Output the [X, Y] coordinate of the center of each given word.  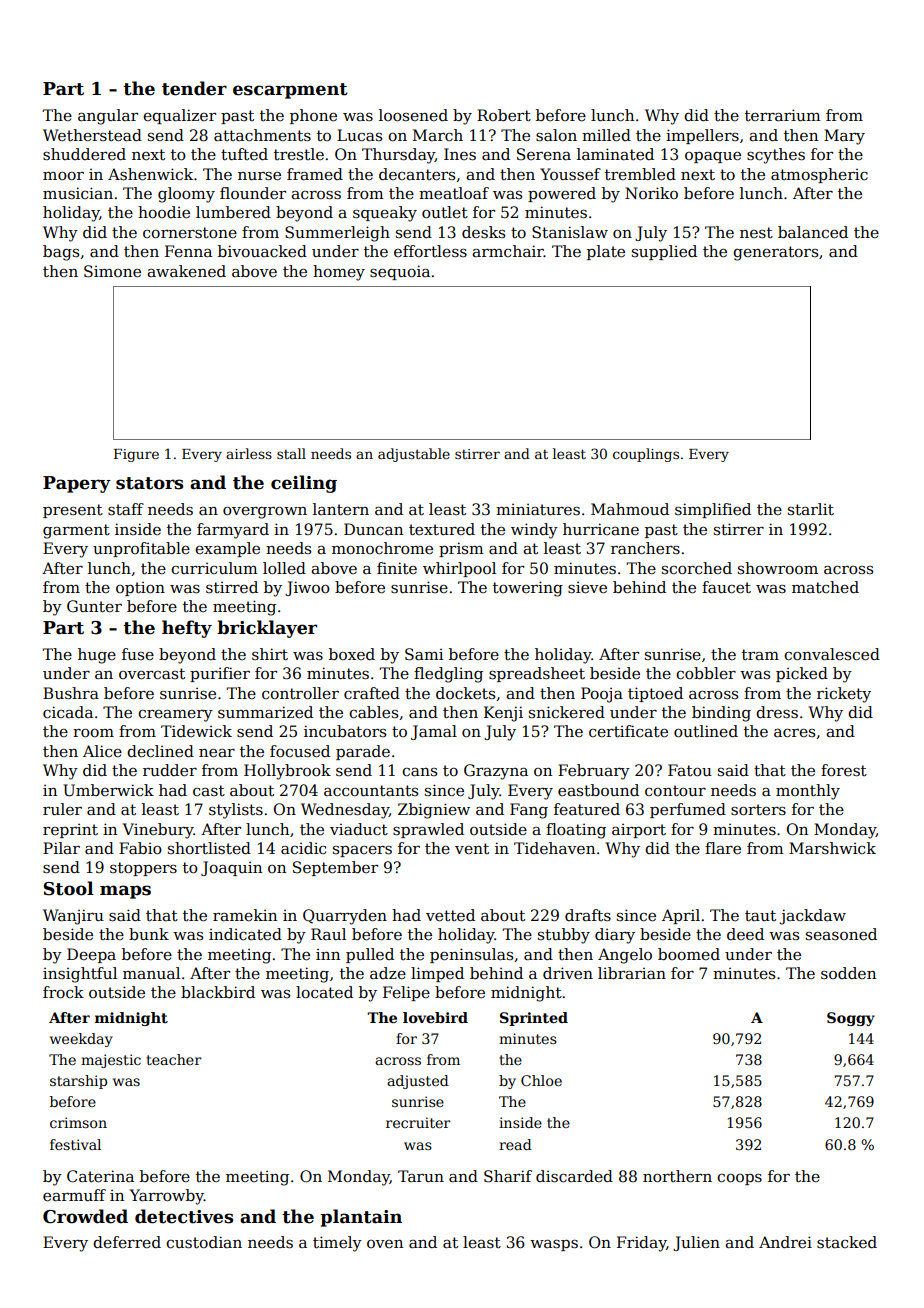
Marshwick [832, 848]
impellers [702, 136]
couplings [646, 455]
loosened [413, 115]
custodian [204, 1242]
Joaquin [231, 868]
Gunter [94, 606]
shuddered [84, 154]
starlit [811, 509]
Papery [77, 484]
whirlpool [459, 569]
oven [385, 1244]
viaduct [359, 829]
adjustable [414, 455]
